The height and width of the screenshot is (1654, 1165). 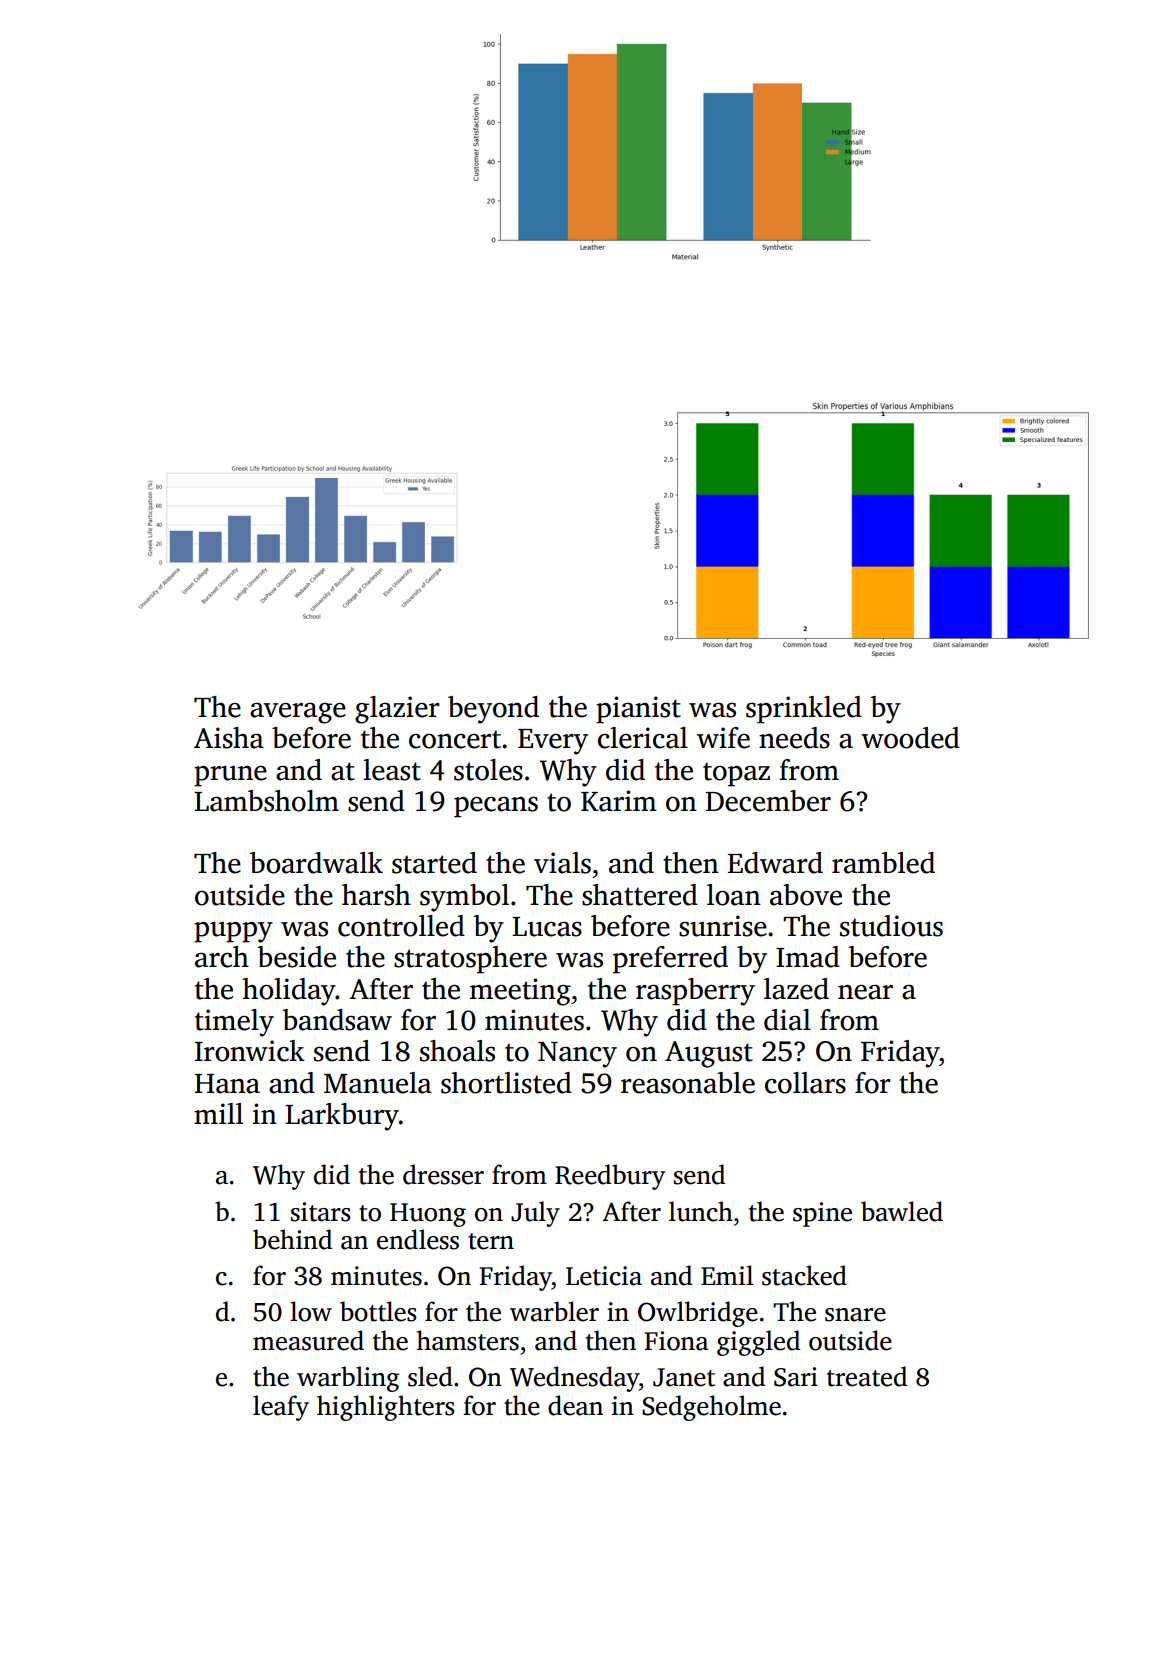 I want to click on sitars, so click(x=321, y=1212).
